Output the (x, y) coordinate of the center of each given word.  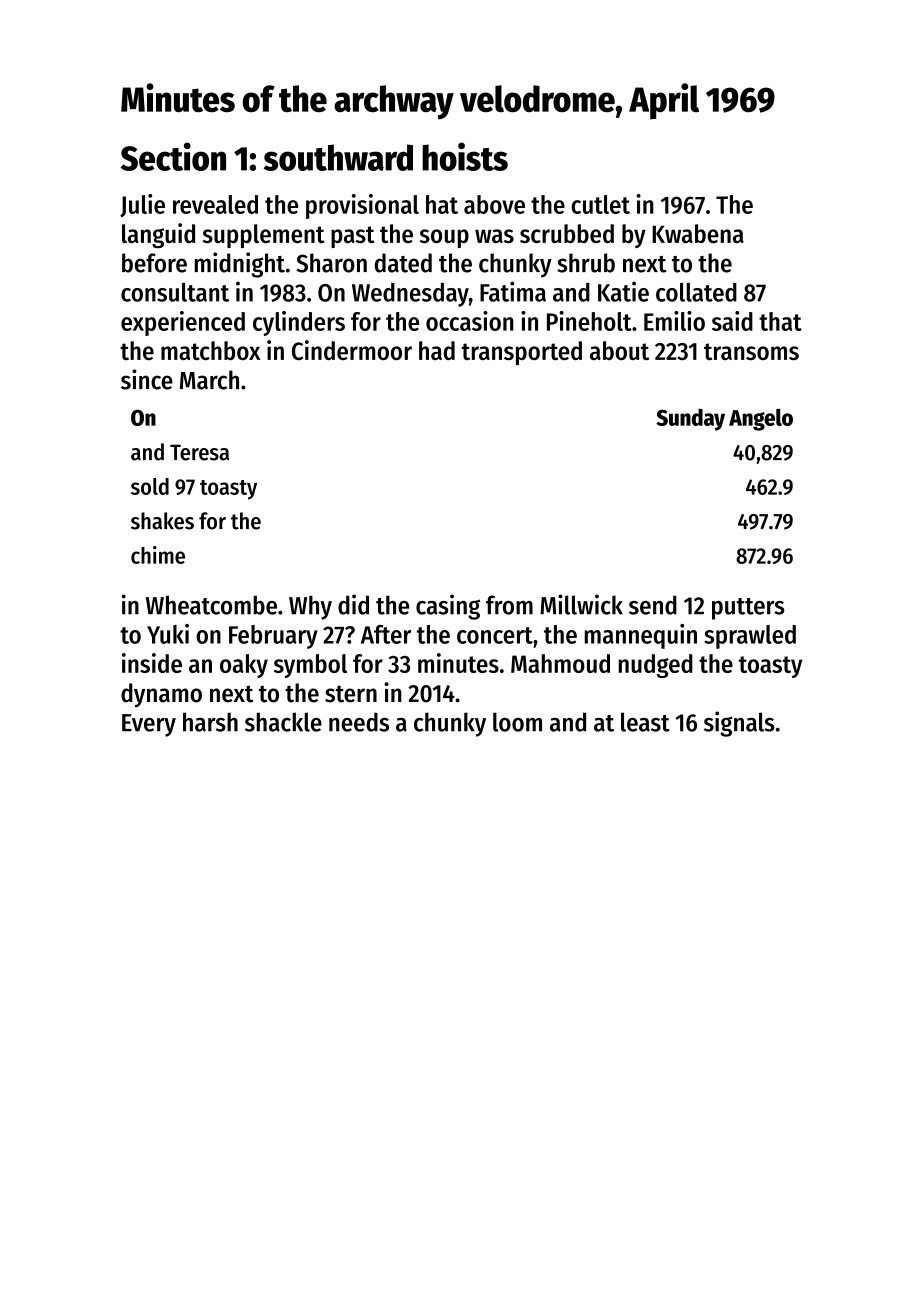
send (653, 605)
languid (158, 235)
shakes (162, 521)
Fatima (513, 291)
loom (517, 722)
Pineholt (589, 321)
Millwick (581, 604)
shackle (283, 722)
